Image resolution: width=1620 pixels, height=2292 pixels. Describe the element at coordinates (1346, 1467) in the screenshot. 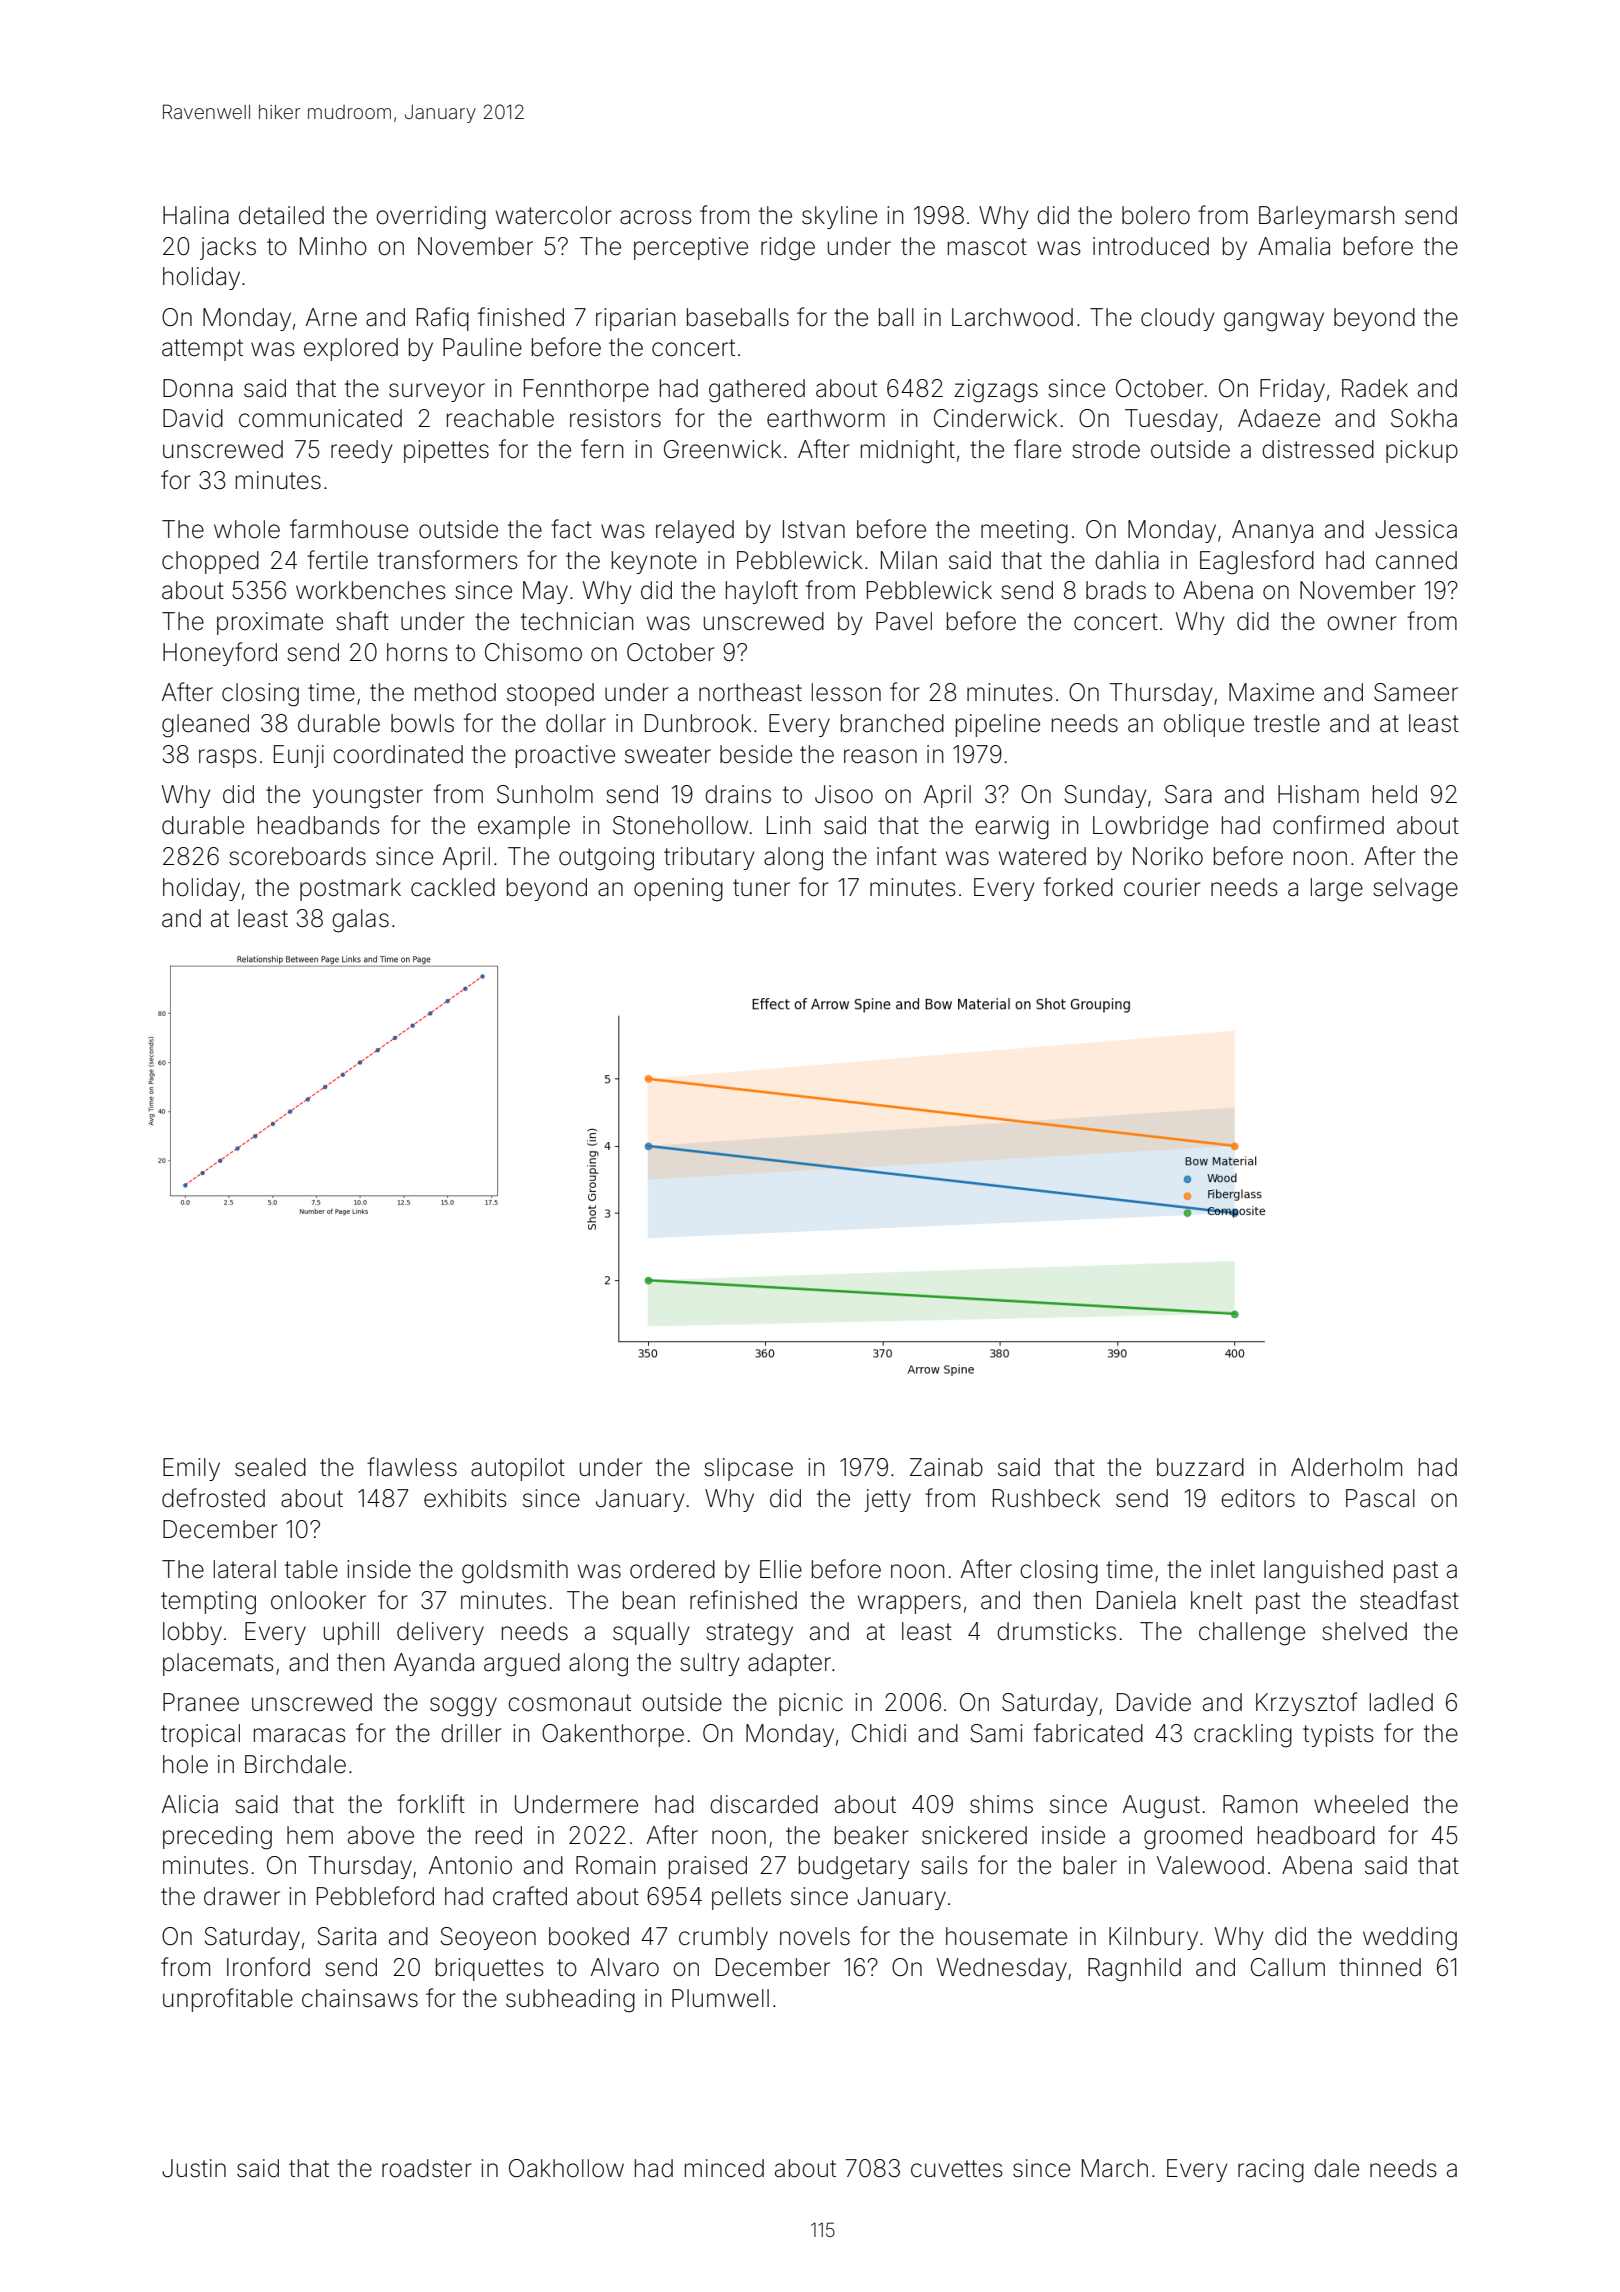

I see `Alderholm` at that location.
